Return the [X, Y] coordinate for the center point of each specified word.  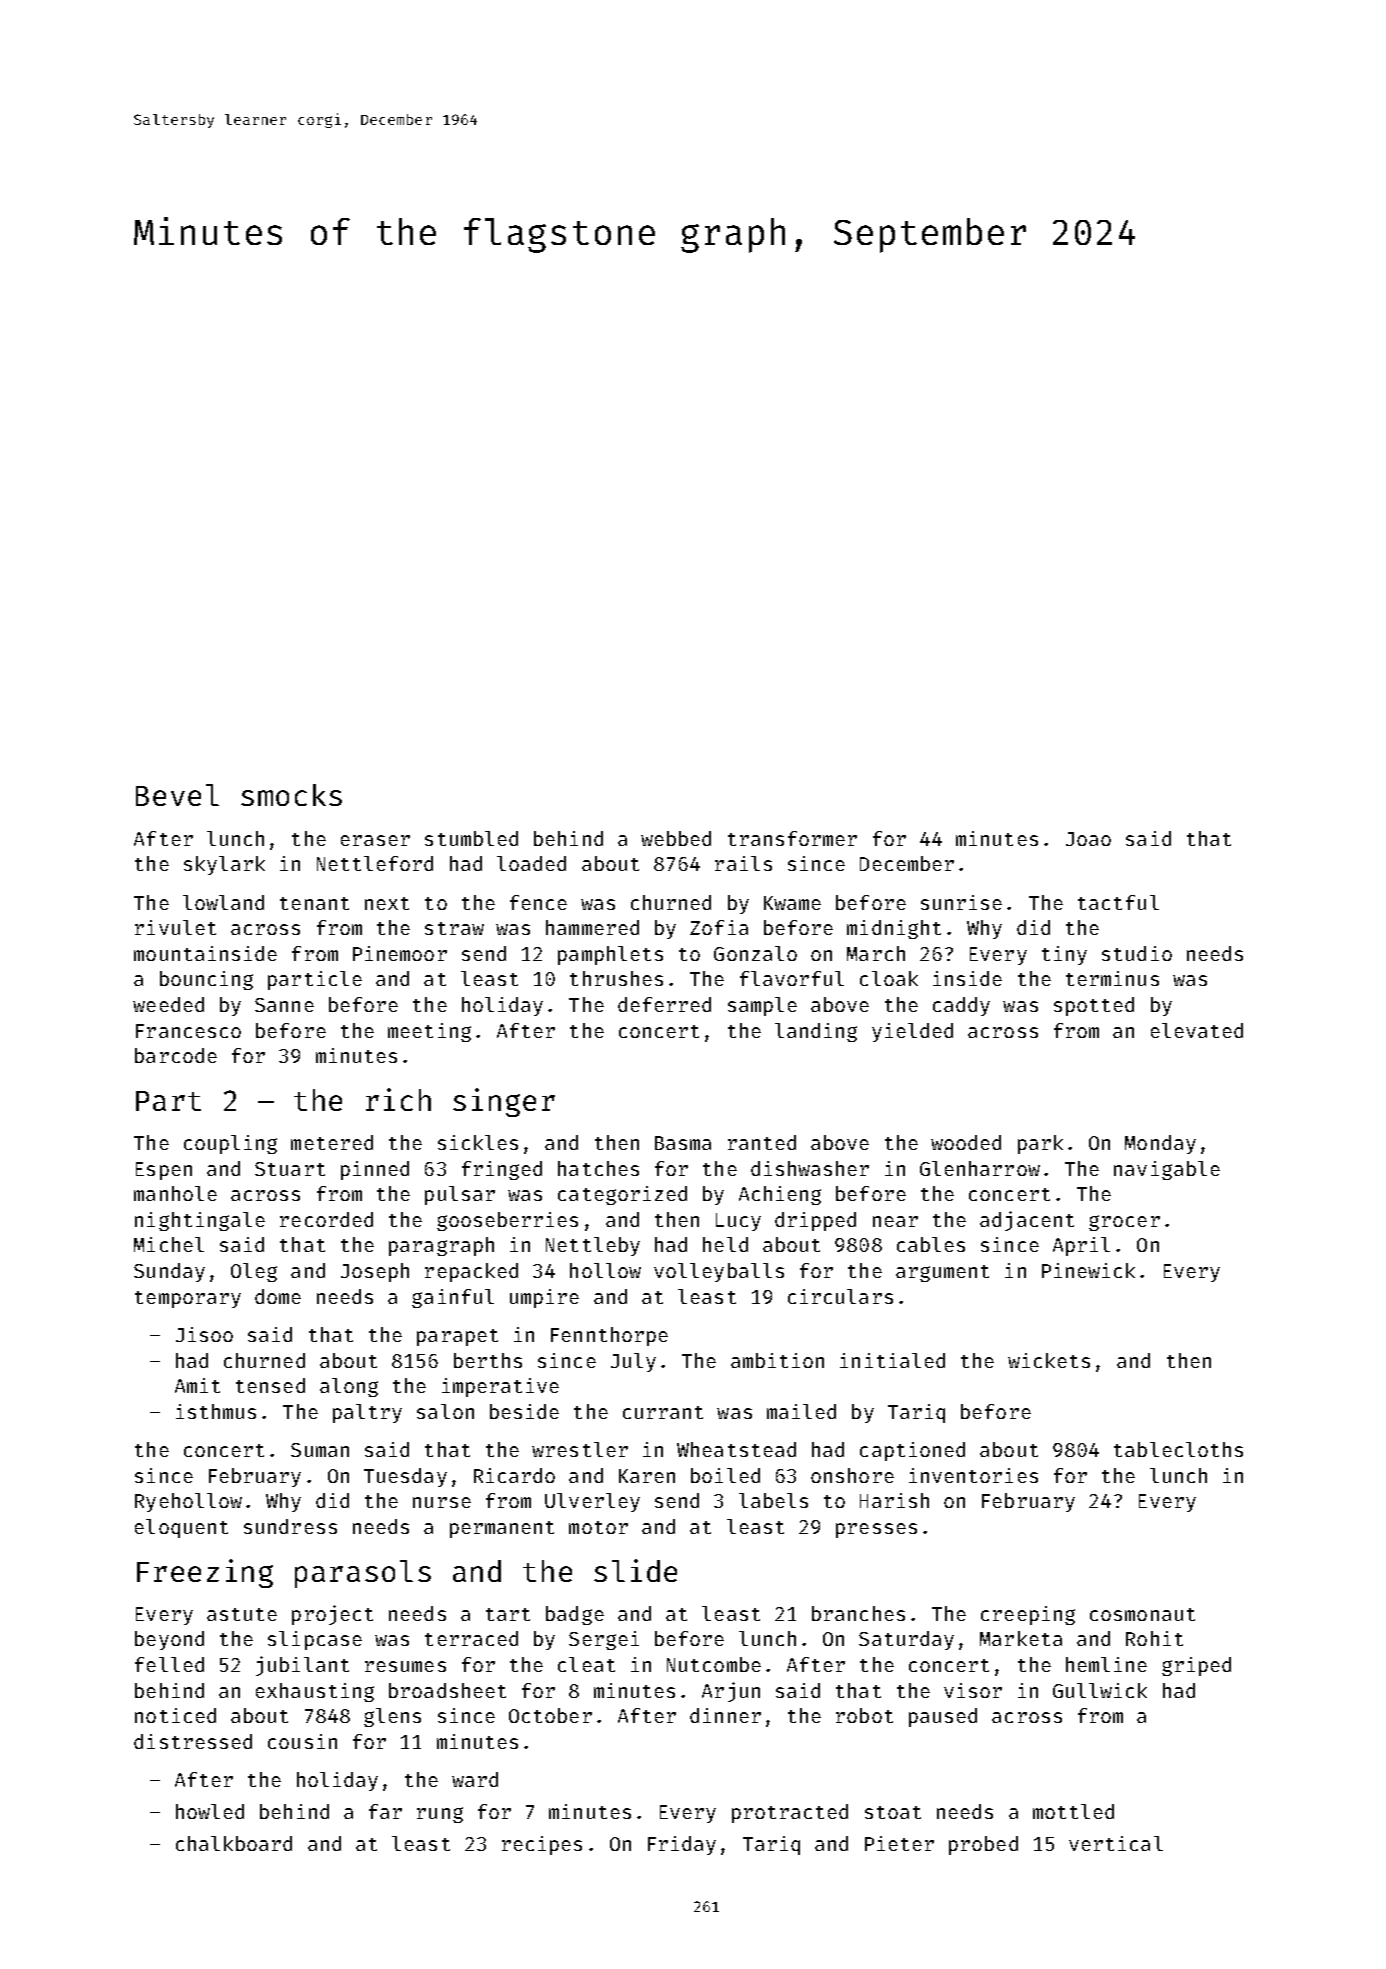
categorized [622, 1195]
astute [242, 1614]
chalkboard [234, 1843]
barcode [176, 1055]
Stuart [290, 1169]
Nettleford [375, 863]
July [633, 1362]
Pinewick [1088, 1270]
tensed [270, 1385]
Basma [683, 1143]
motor [598, 1527]
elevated [1197, 1030]
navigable [1167, 1170]
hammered [592, 927]
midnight [894, 929]
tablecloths [1178, 1449]
